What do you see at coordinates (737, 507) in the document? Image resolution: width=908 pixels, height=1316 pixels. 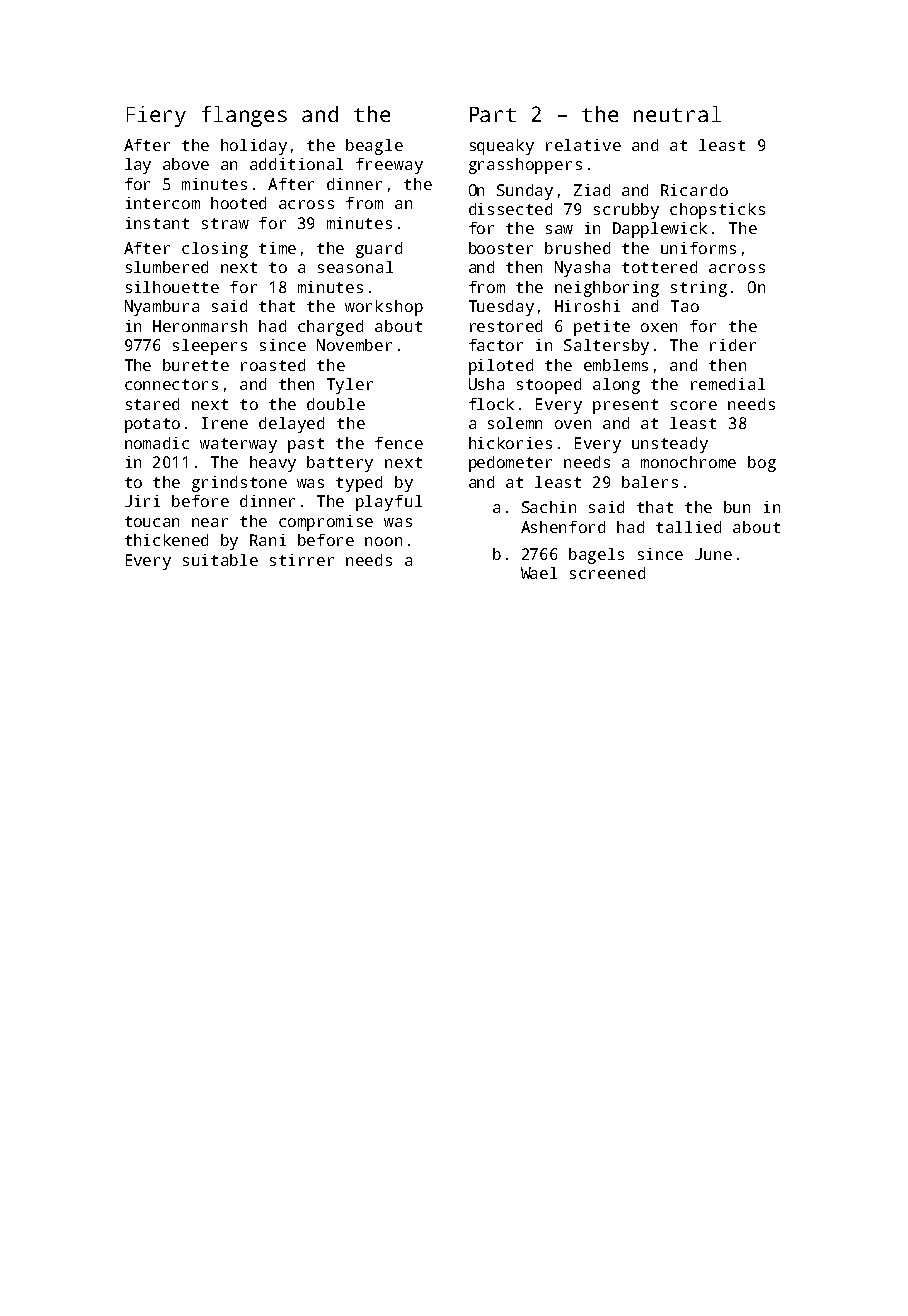 I see `bun` at bounding box center [737, 507].
